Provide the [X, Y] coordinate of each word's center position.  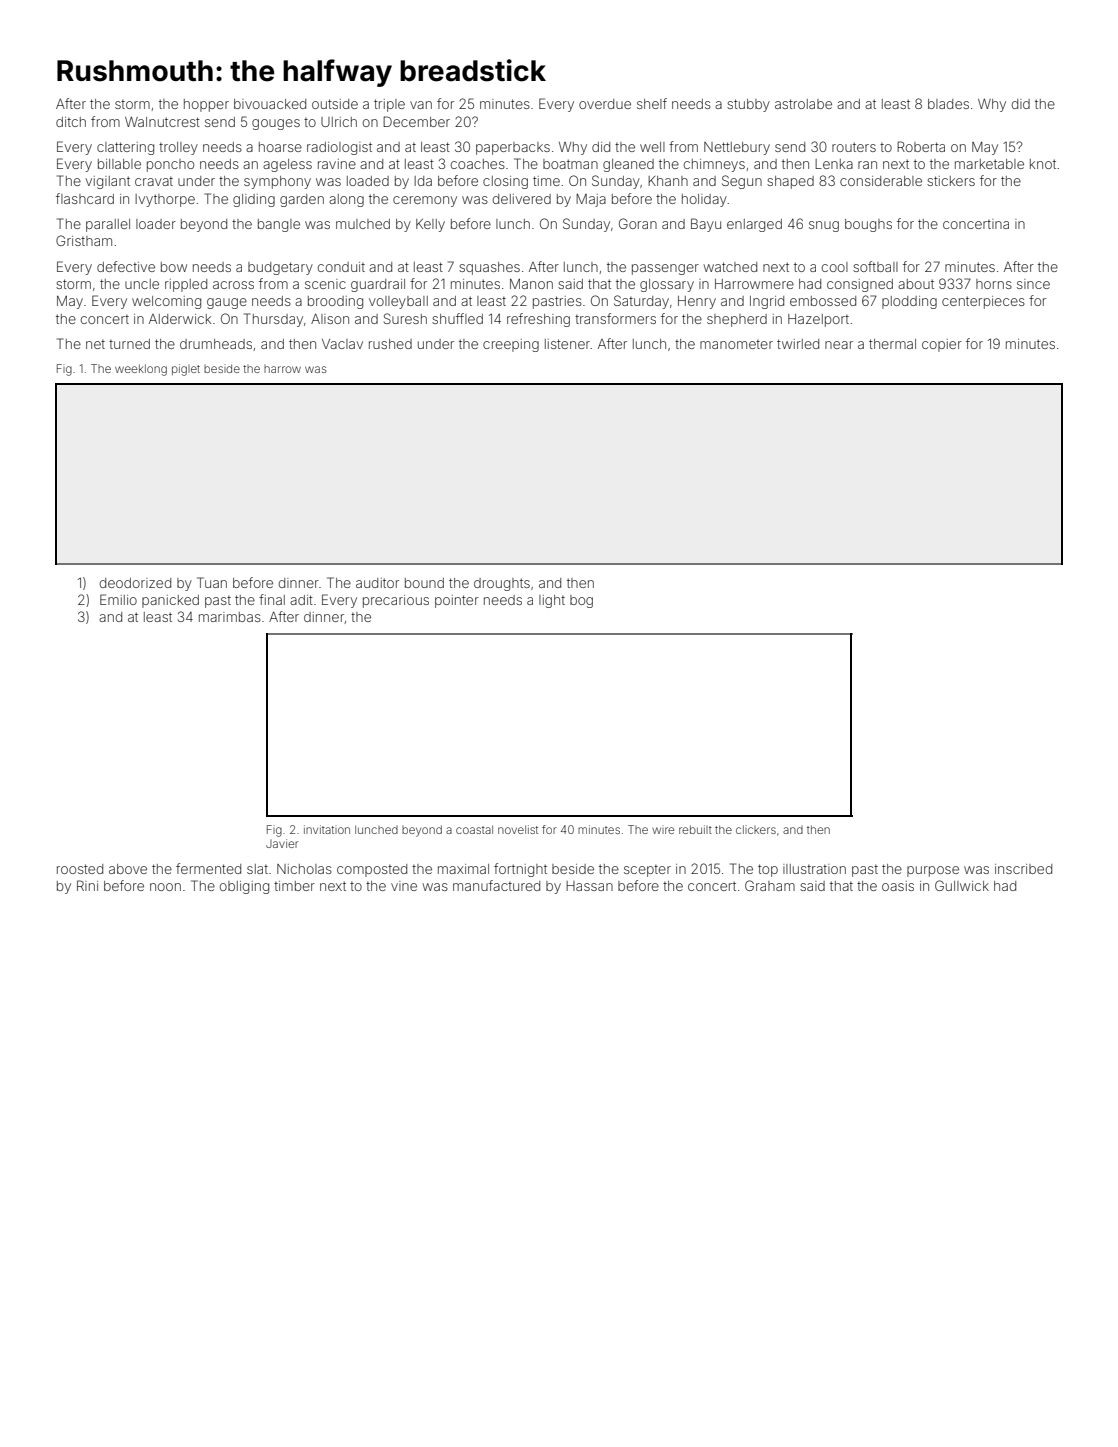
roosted [80, 869]
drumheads [216, 344]
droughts [502, 584]
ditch [71, 122]
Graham [770, 885]
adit [301, 600]
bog [581, 601]
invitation [327, 829]
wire [663, 829]
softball [875, 266]
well [652, 147]
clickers [756, 829]
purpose [933, 871]
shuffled [457, 318]
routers [854, 147]
